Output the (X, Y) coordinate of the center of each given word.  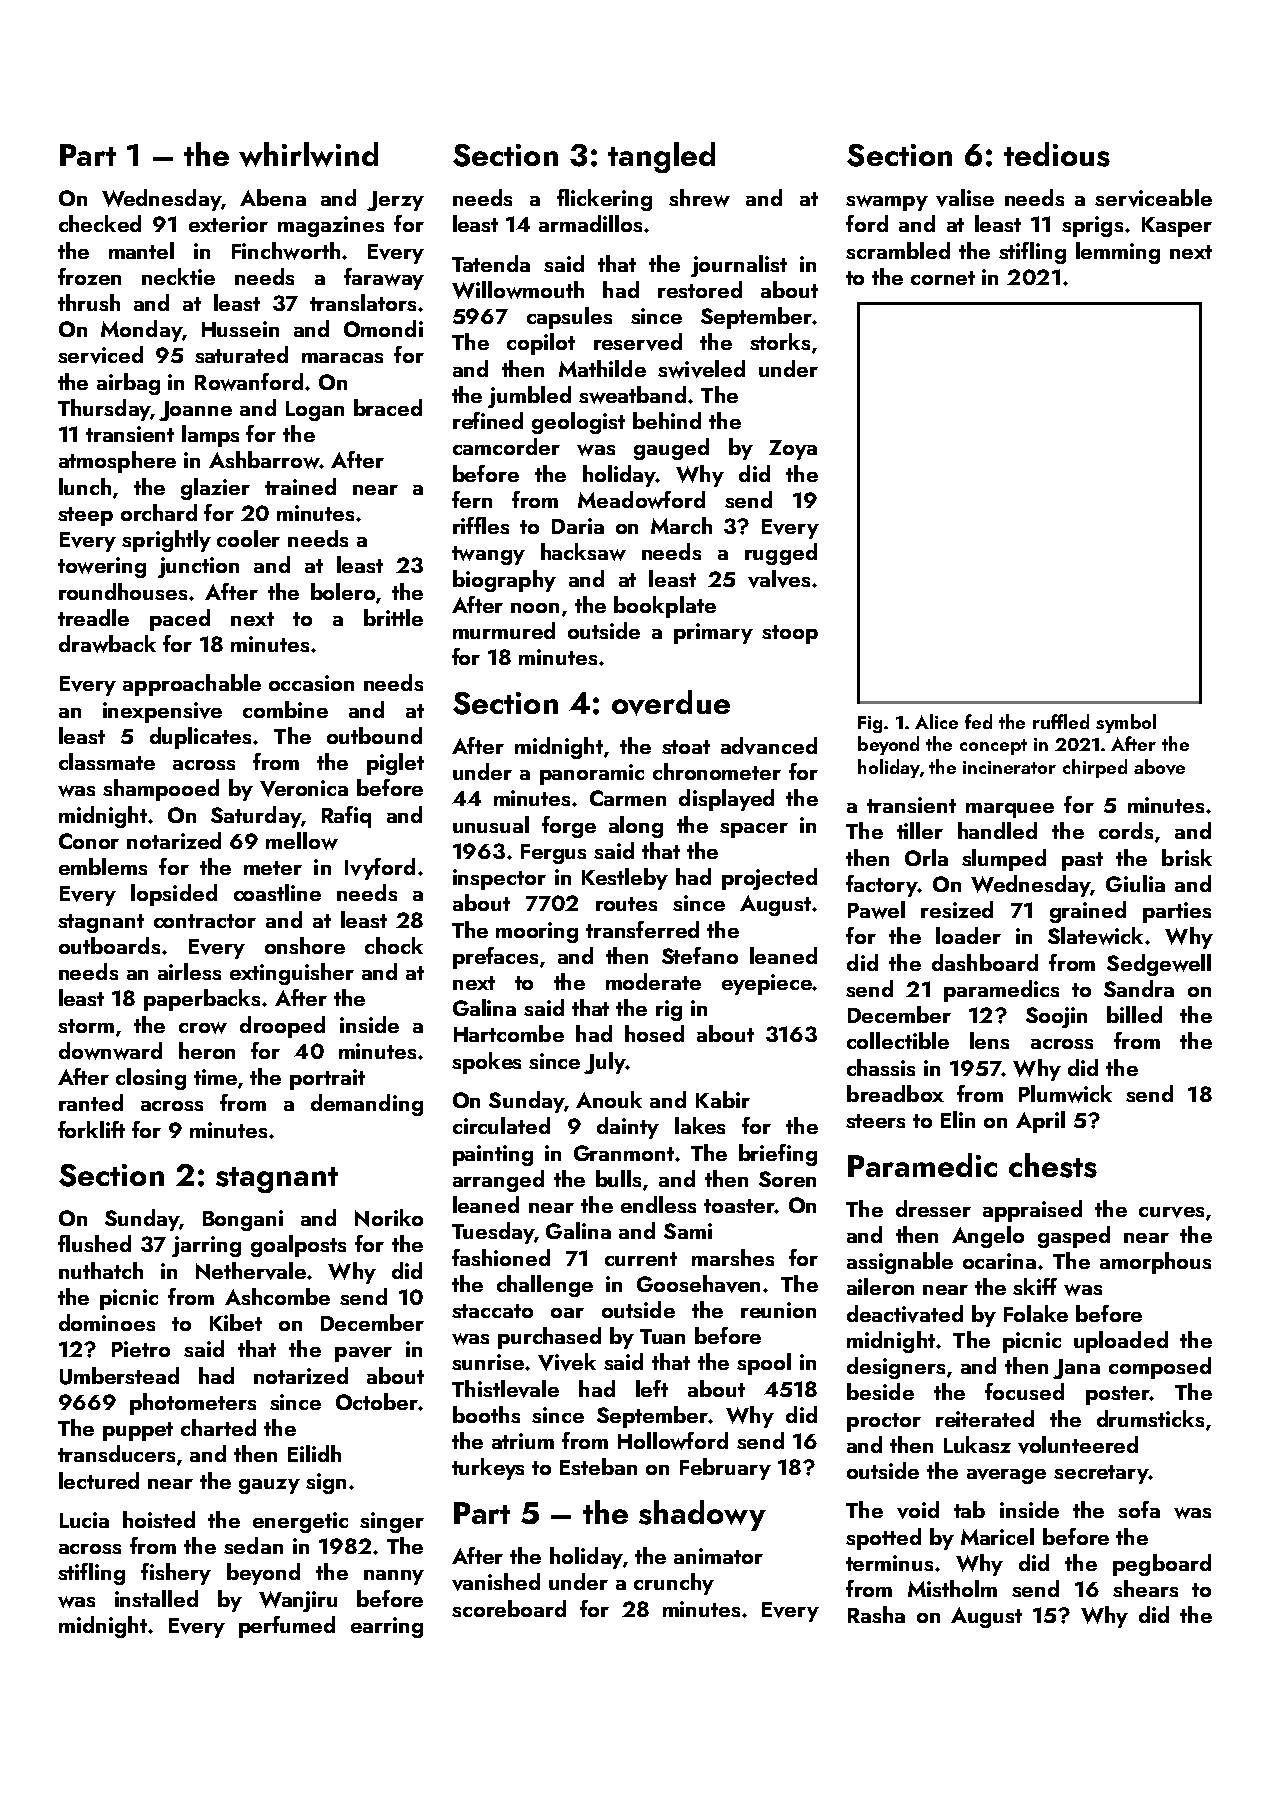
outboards (109, 945)
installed (156, 1598)
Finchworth (286, 251)
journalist (739, 266)
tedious (1057, 154)
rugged (781, 554)
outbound (374, 735)
